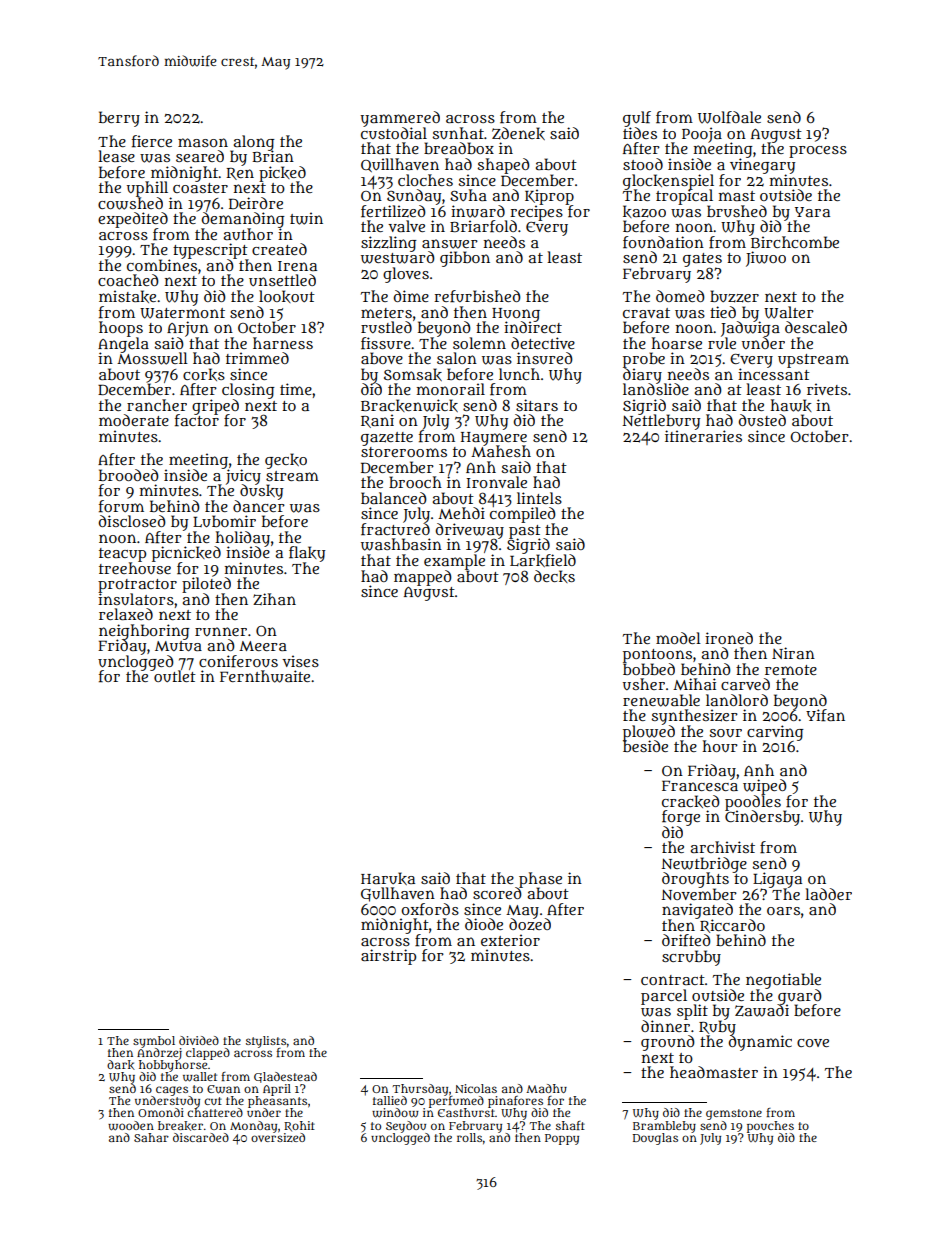  I want to click on lunch, so click(519, 374).
